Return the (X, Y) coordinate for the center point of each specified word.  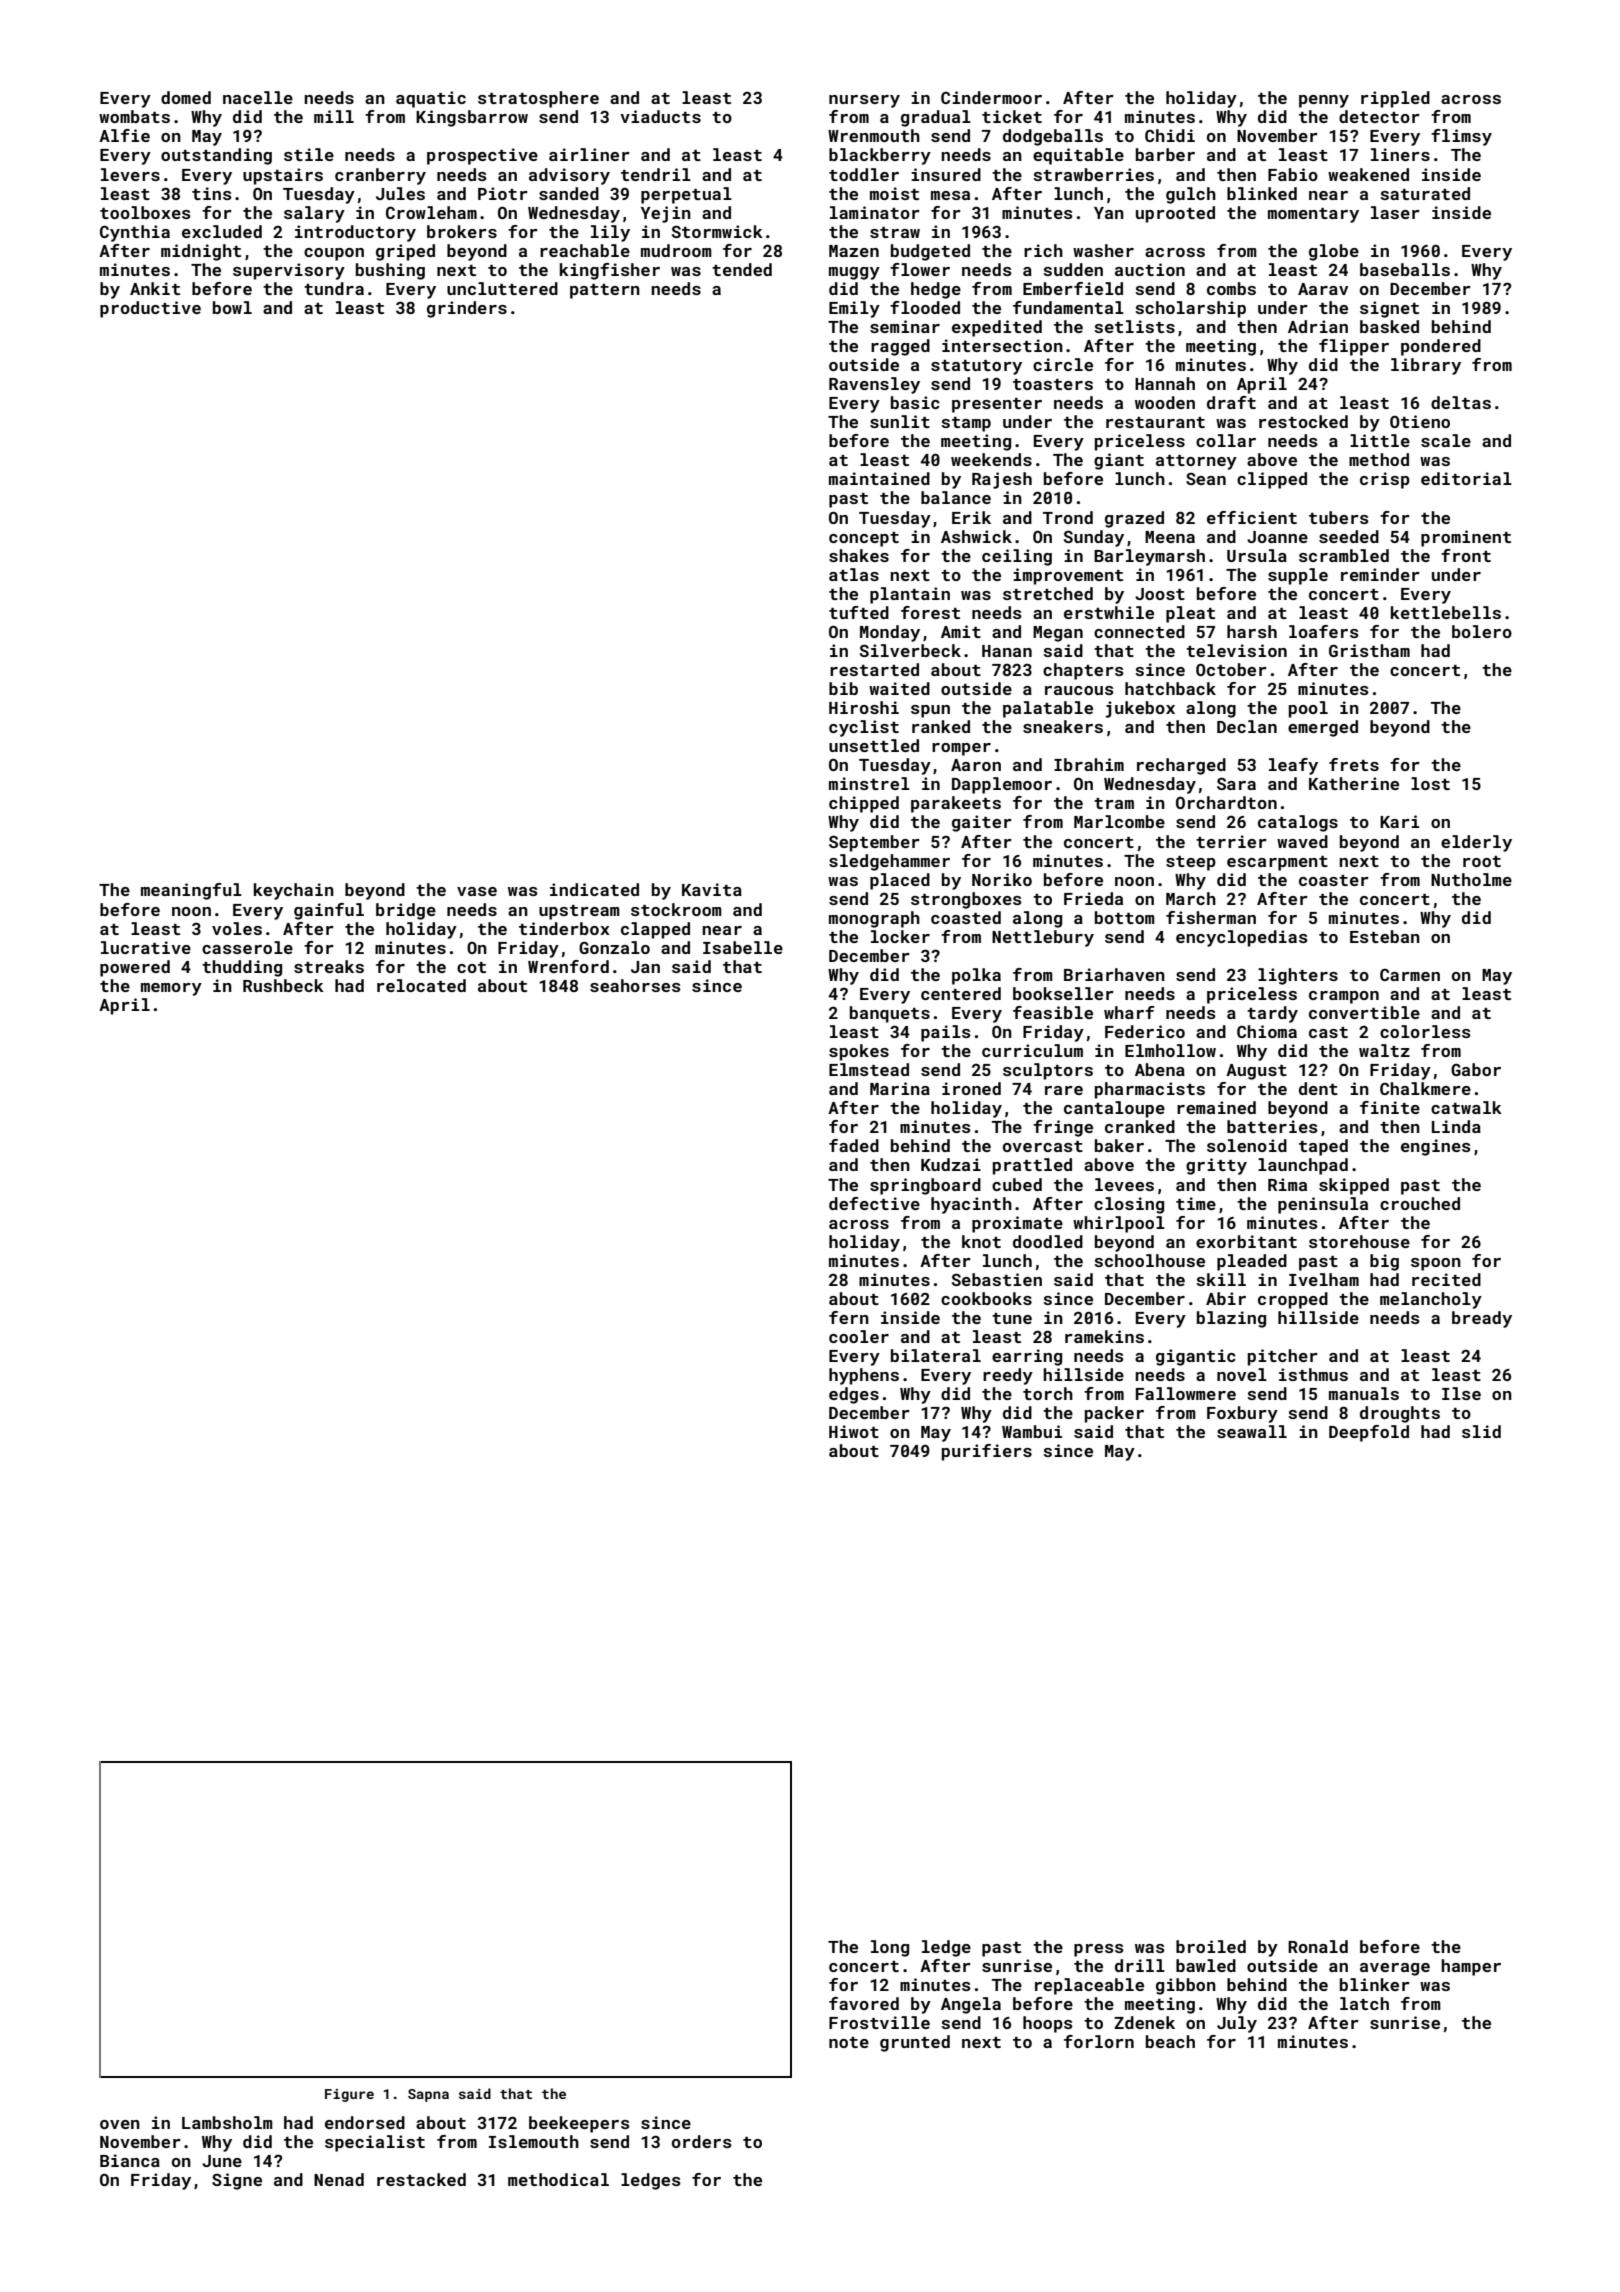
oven (120, 2124)
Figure (349, 2095)
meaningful (191, 891)
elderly (1476, 843)
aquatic (431, 99)
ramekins (1104, 1336)
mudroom (676, 250)
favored (864, 2003)
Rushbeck (283, 985)
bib (843, 688)
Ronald (1318, 1946)
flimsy (1461, 137)
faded (854, 1145)
